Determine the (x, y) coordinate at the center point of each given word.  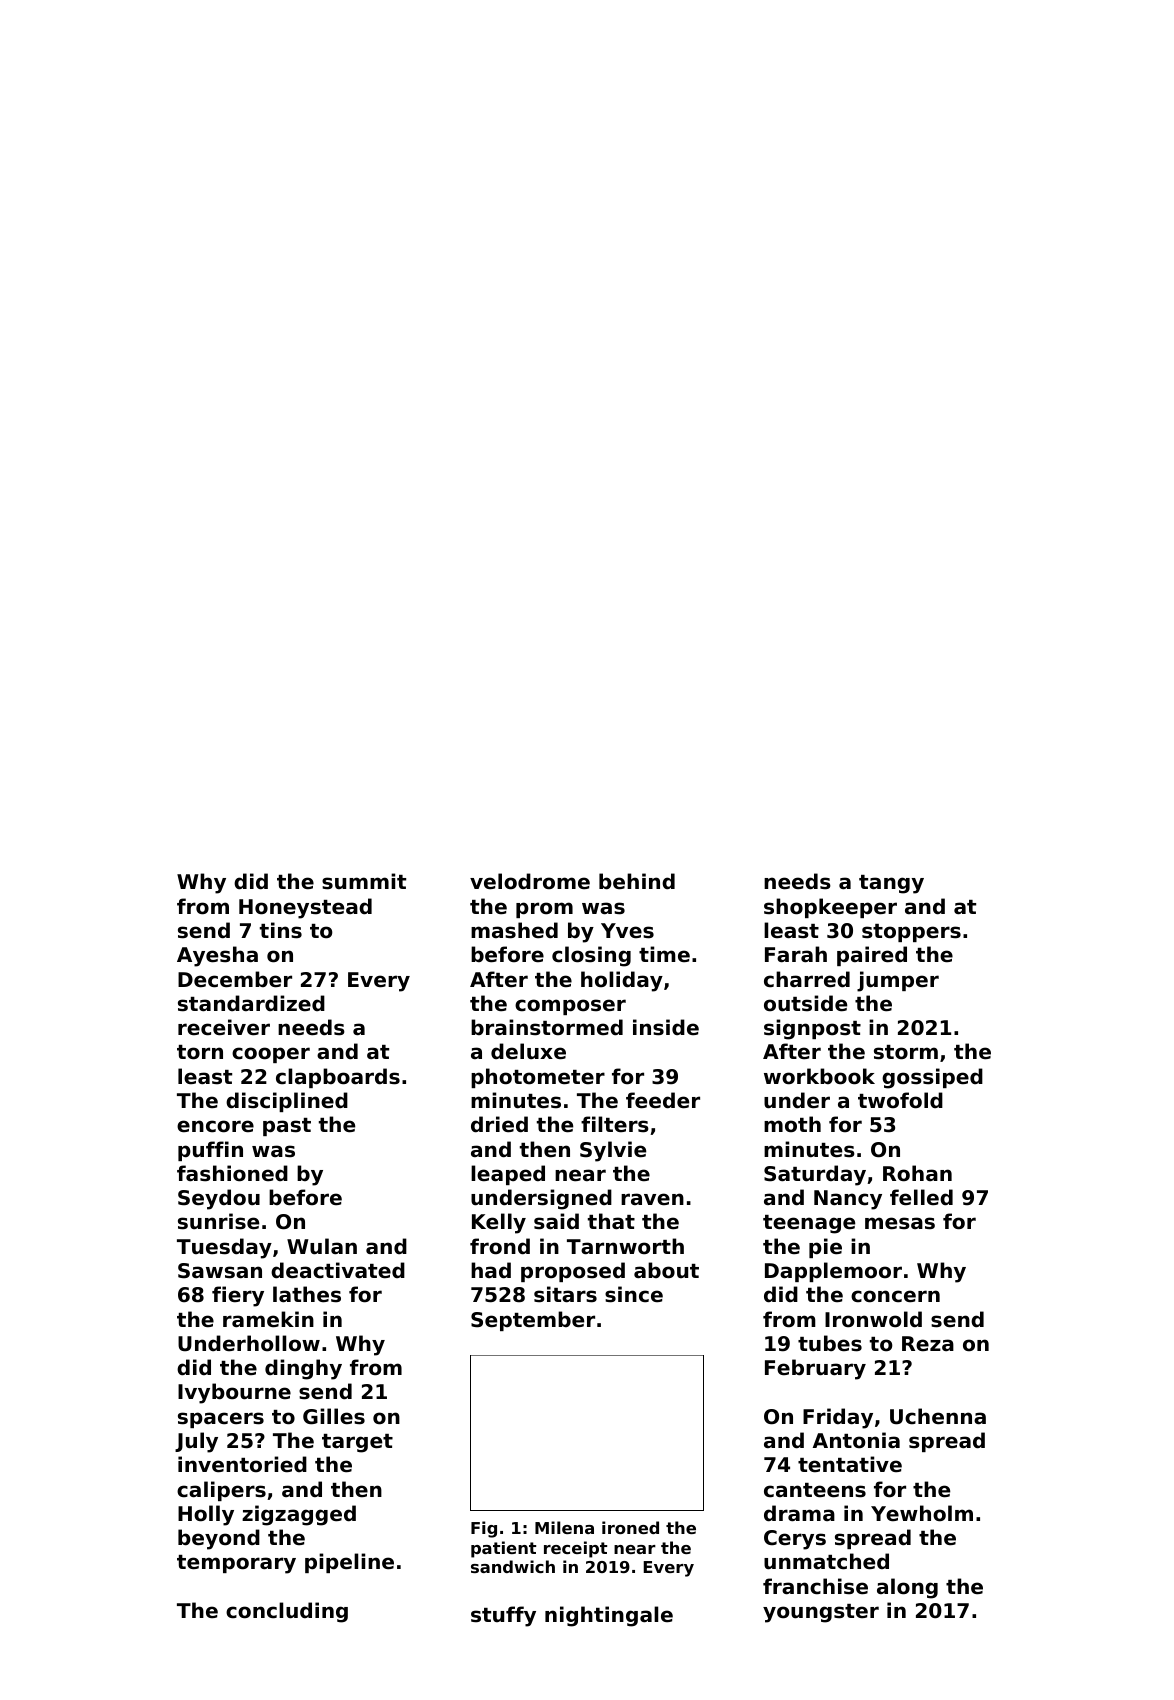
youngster (821, 1613)
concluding (287, 1612)
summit (364, 881)
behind (637, 881)
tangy (891, 884)
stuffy (503, 1616)
